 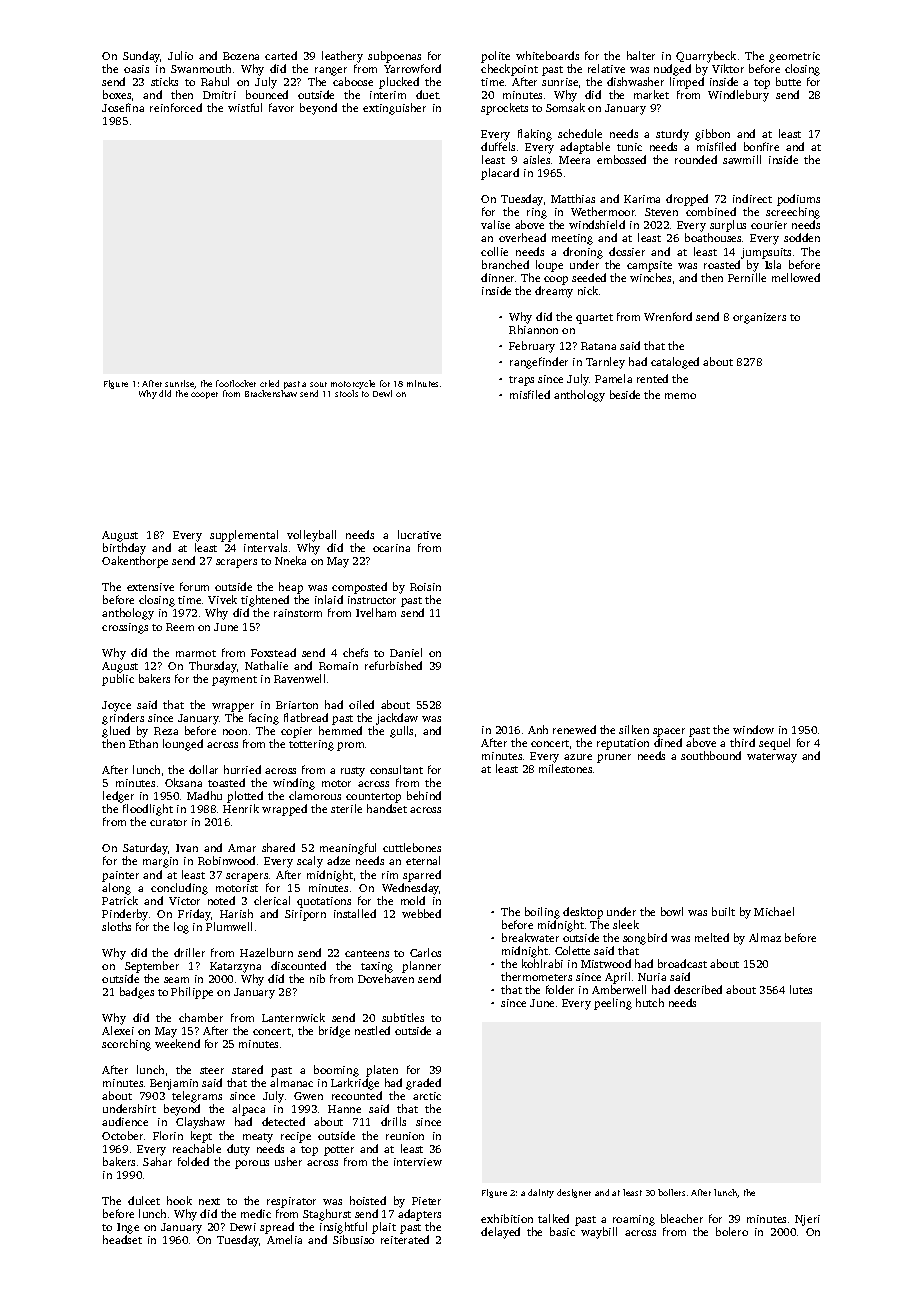 I want to click on organizers, so click(x=759, y=318).
